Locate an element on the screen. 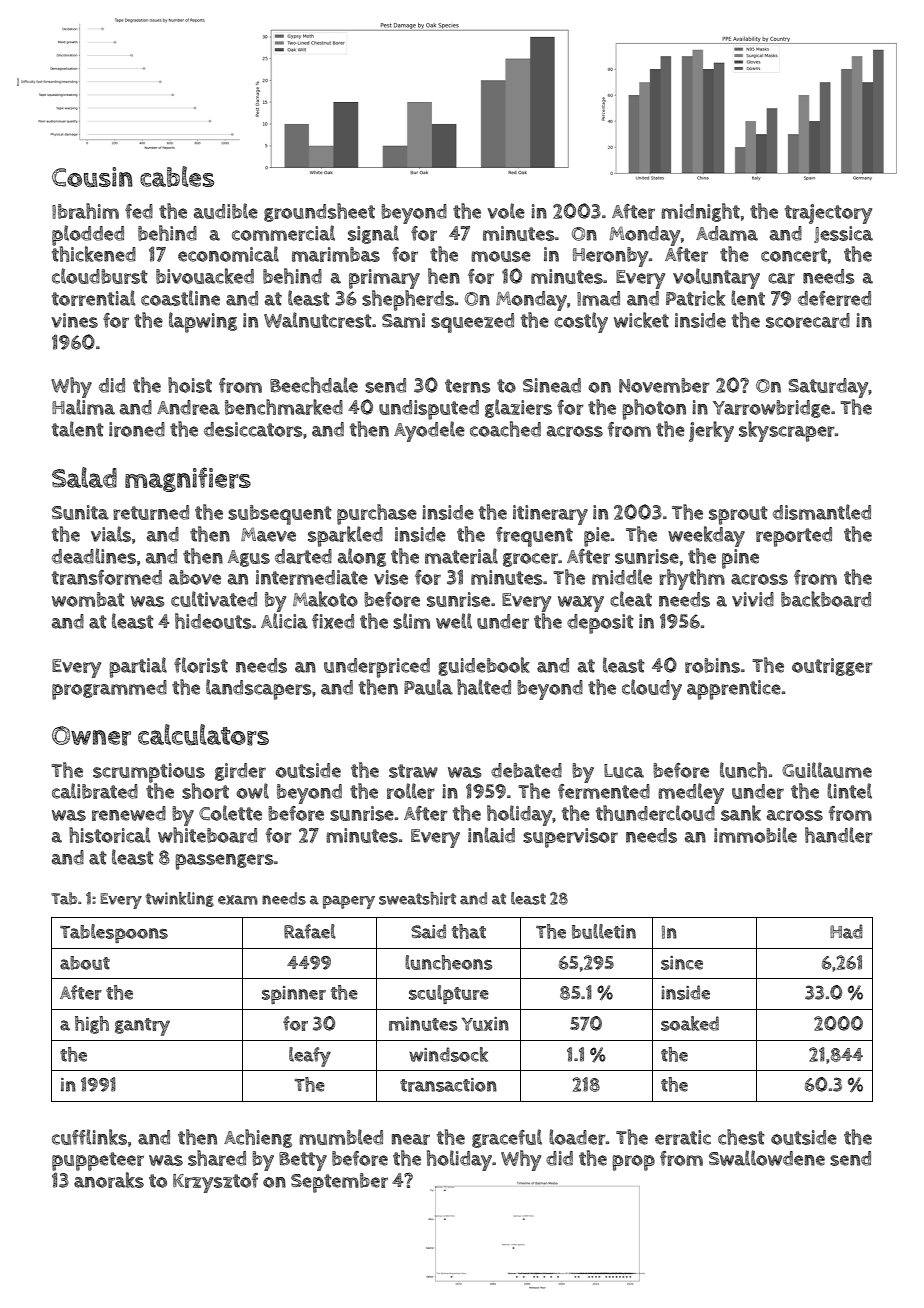 The height and width of the screenshot is (1308, 924). dismantled is located at coordinates (822, 512).
